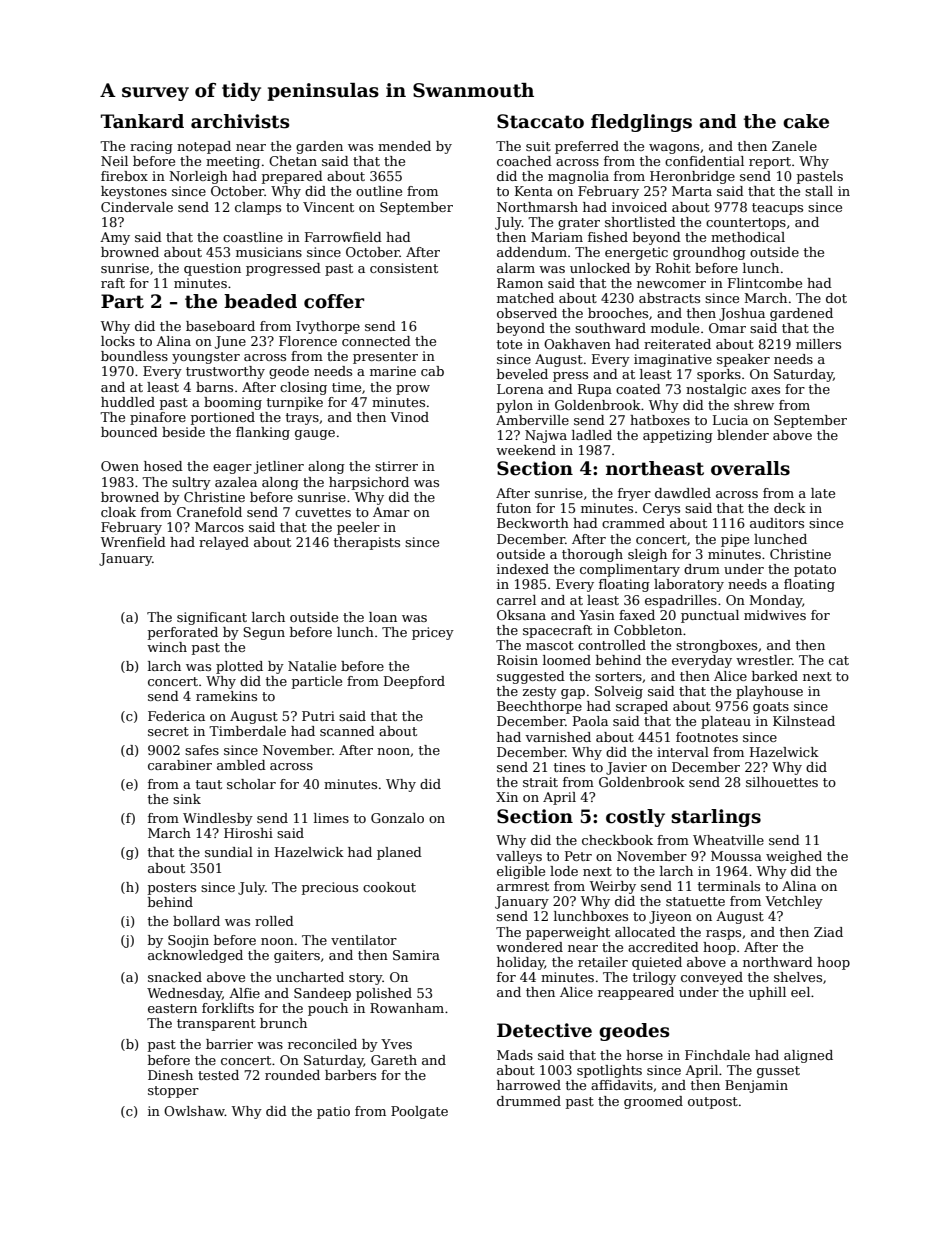 The width and height of the screenshot is (952, 1233). Describe the element at coordinates (775, 615) in the screenshot. I see `midwives` at that location.
